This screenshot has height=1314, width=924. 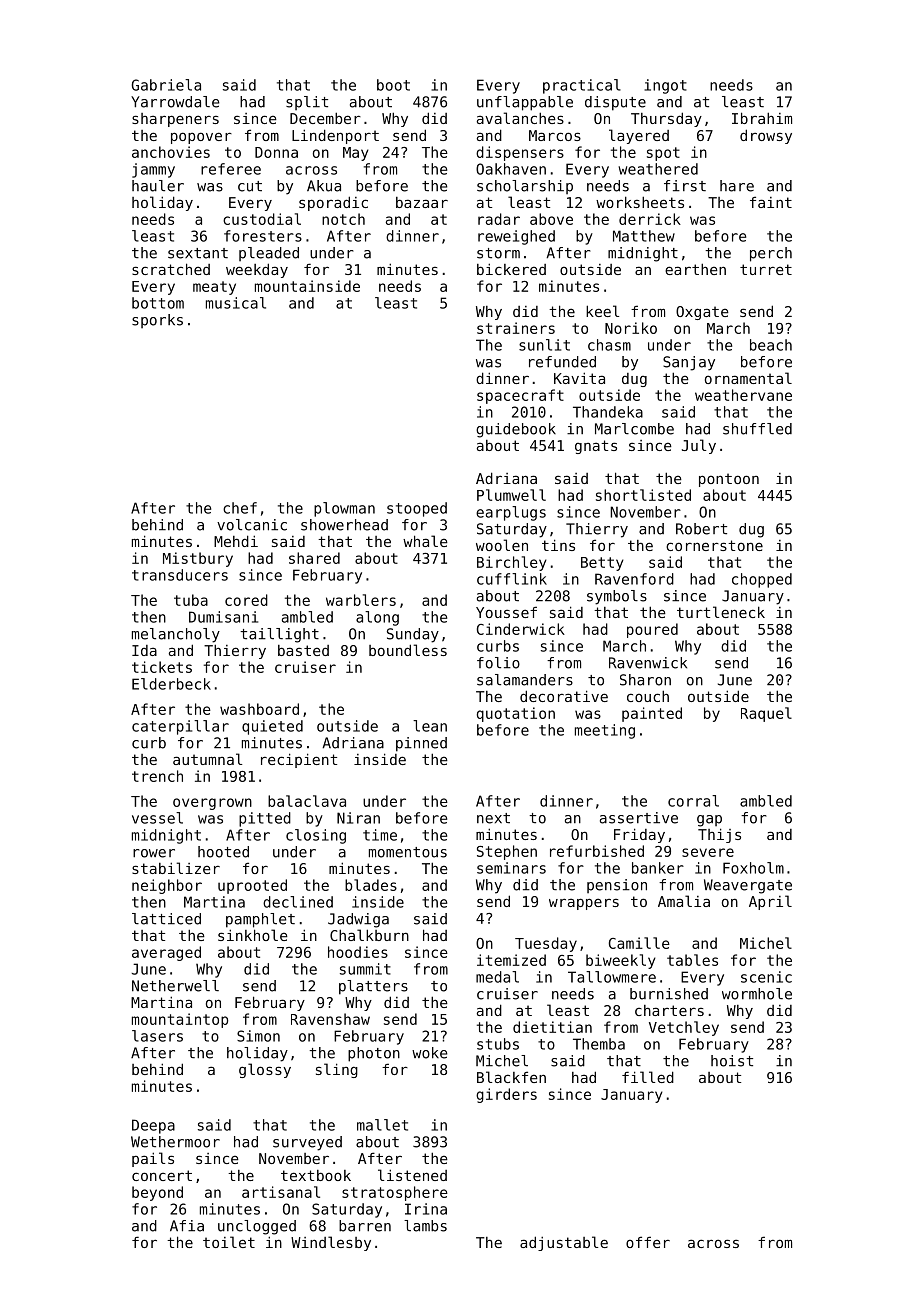 What do you see at coordinates (748, 378) in the screenshot?
I see `ornamental` at bounding box center [748, 378].
